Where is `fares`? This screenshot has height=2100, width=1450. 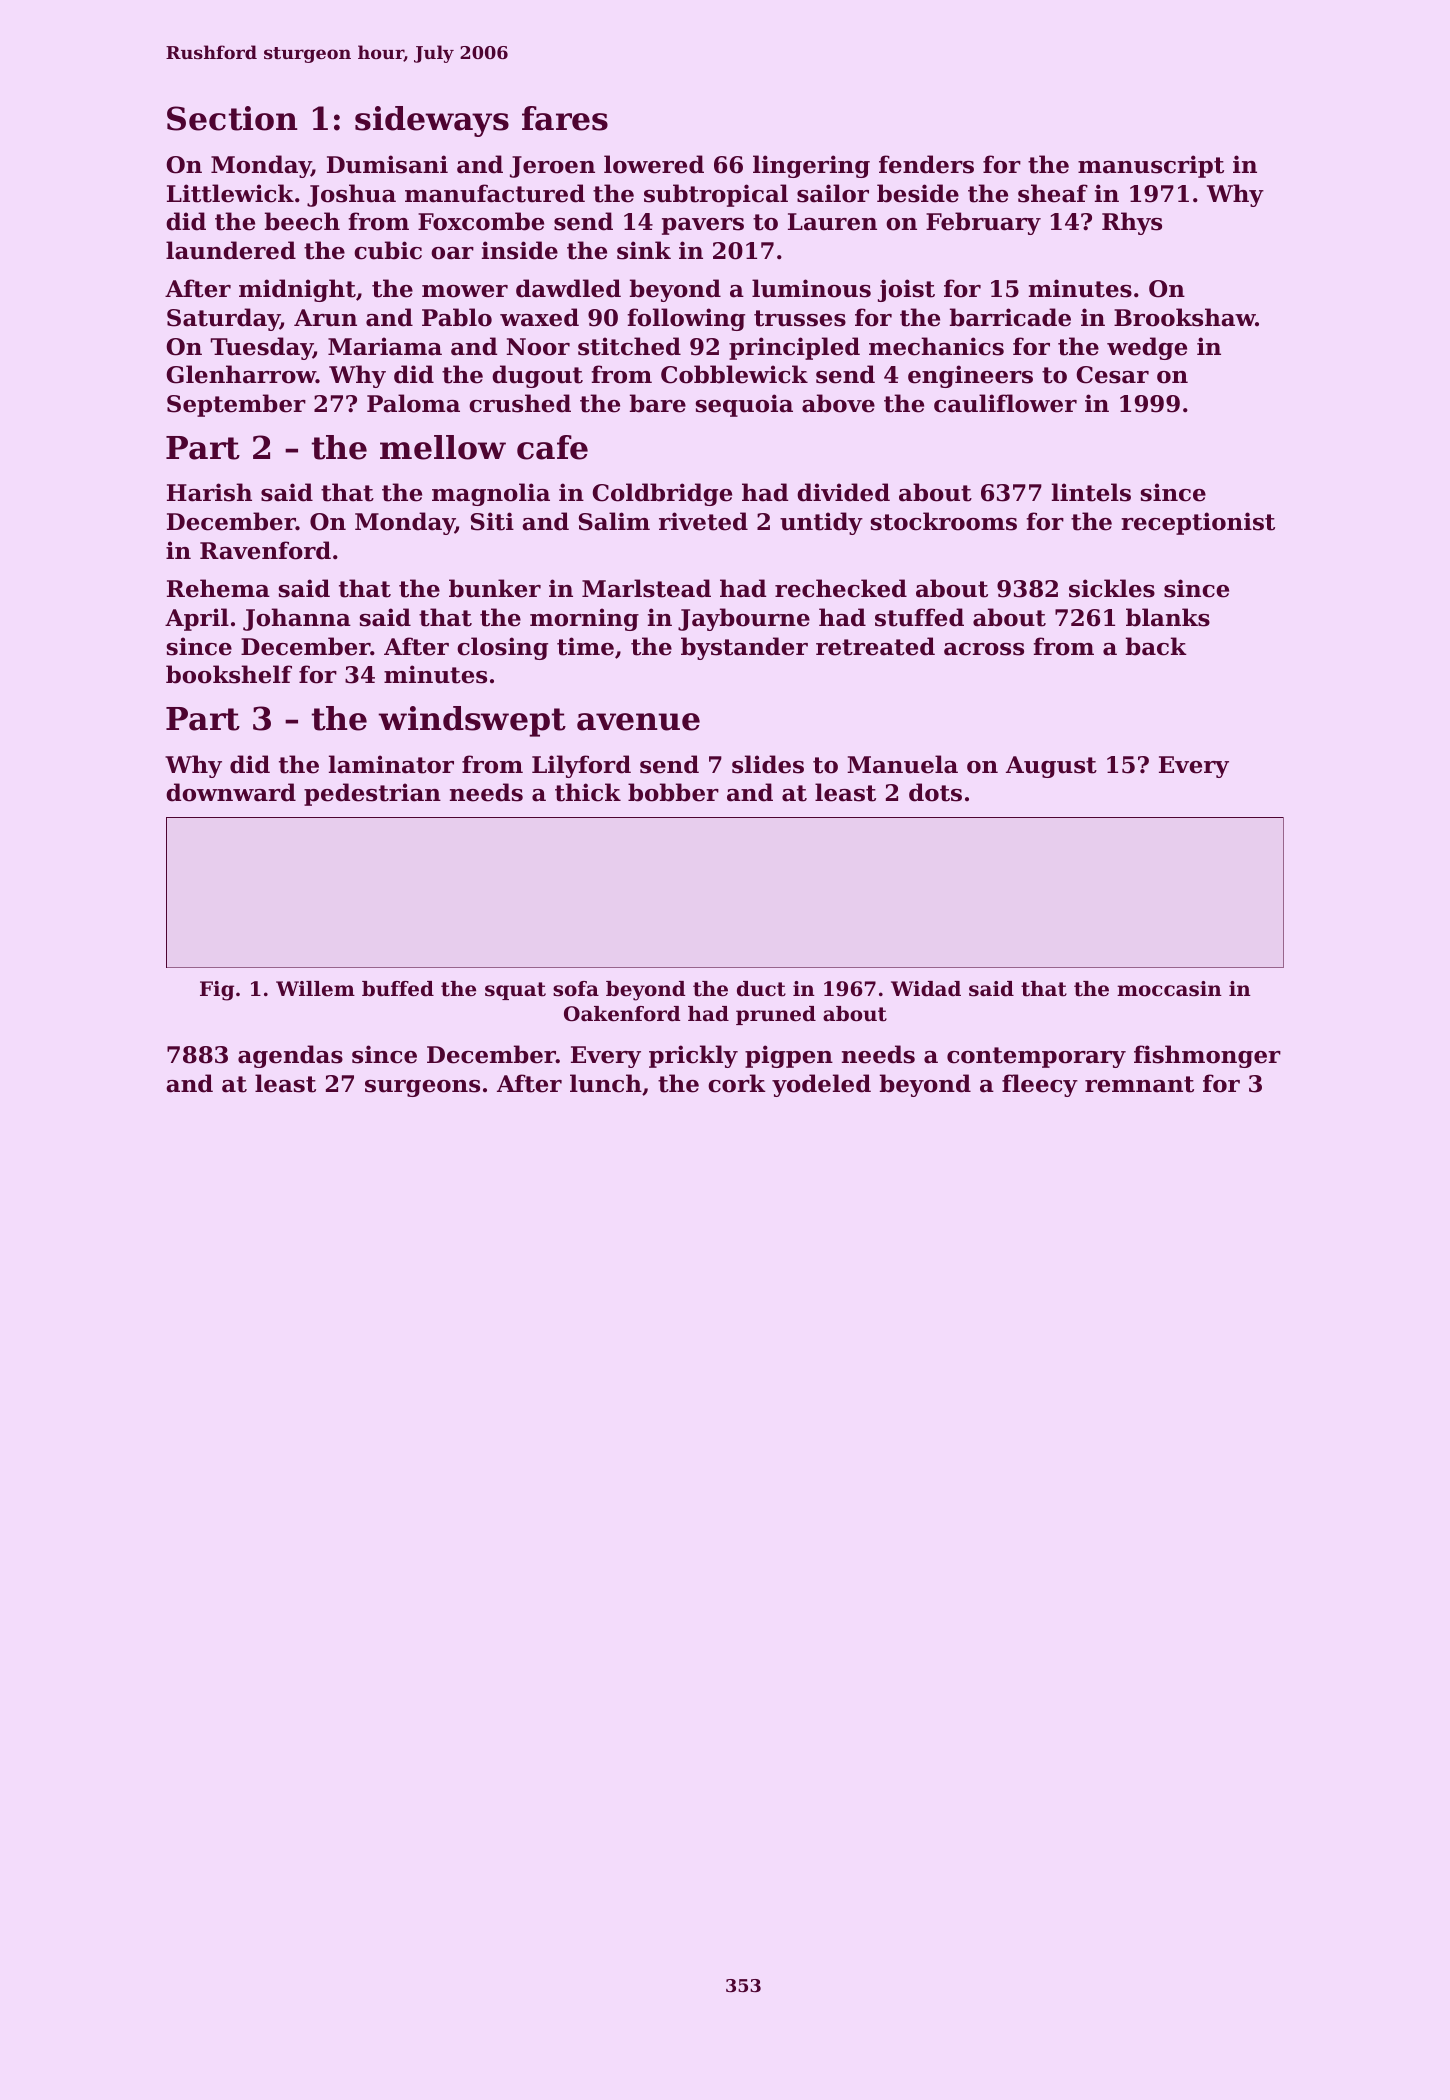
fares is located at coordinates (565, 118).
